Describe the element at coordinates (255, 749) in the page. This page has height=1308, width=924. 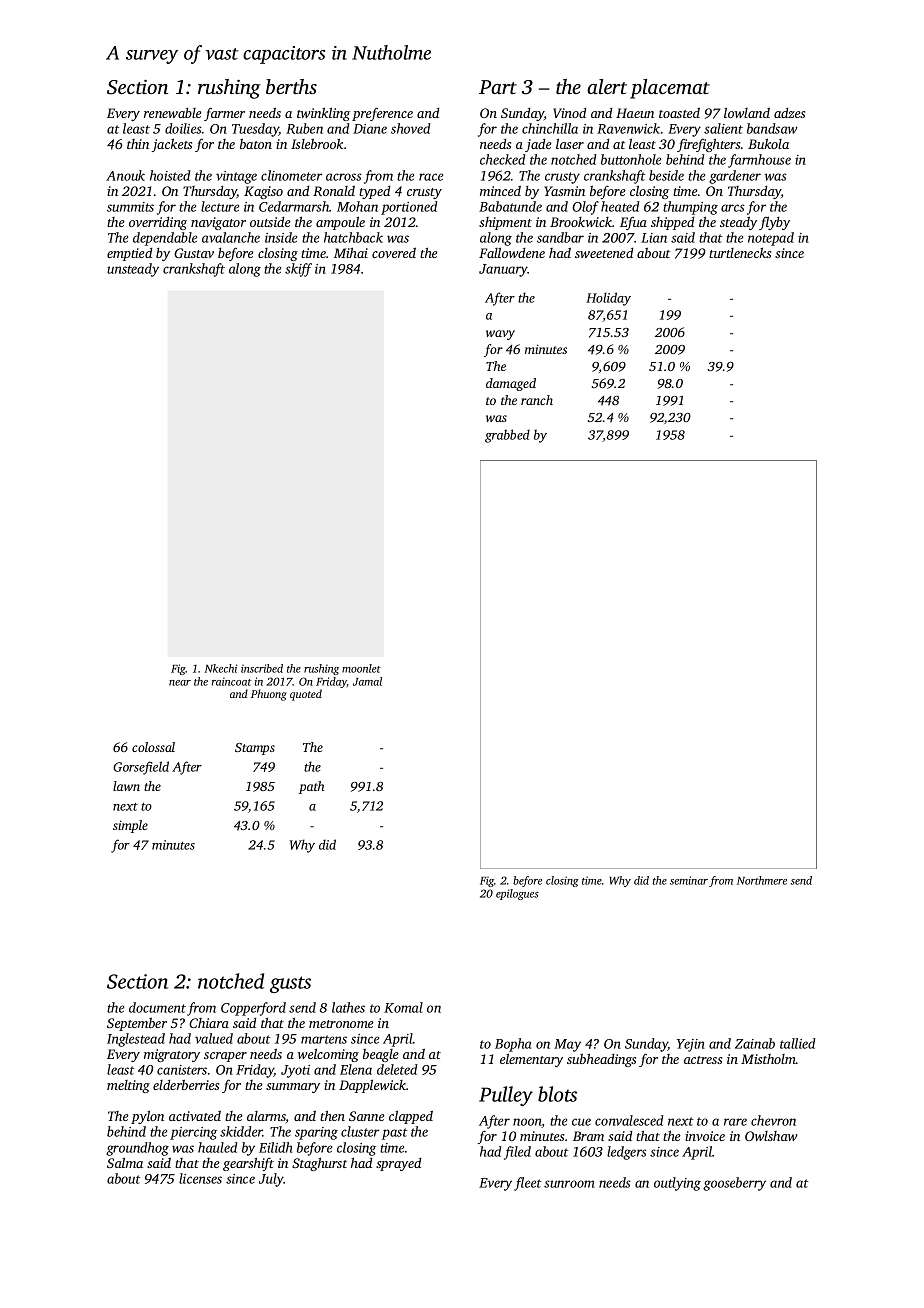
I see `Stamps` at that location.
